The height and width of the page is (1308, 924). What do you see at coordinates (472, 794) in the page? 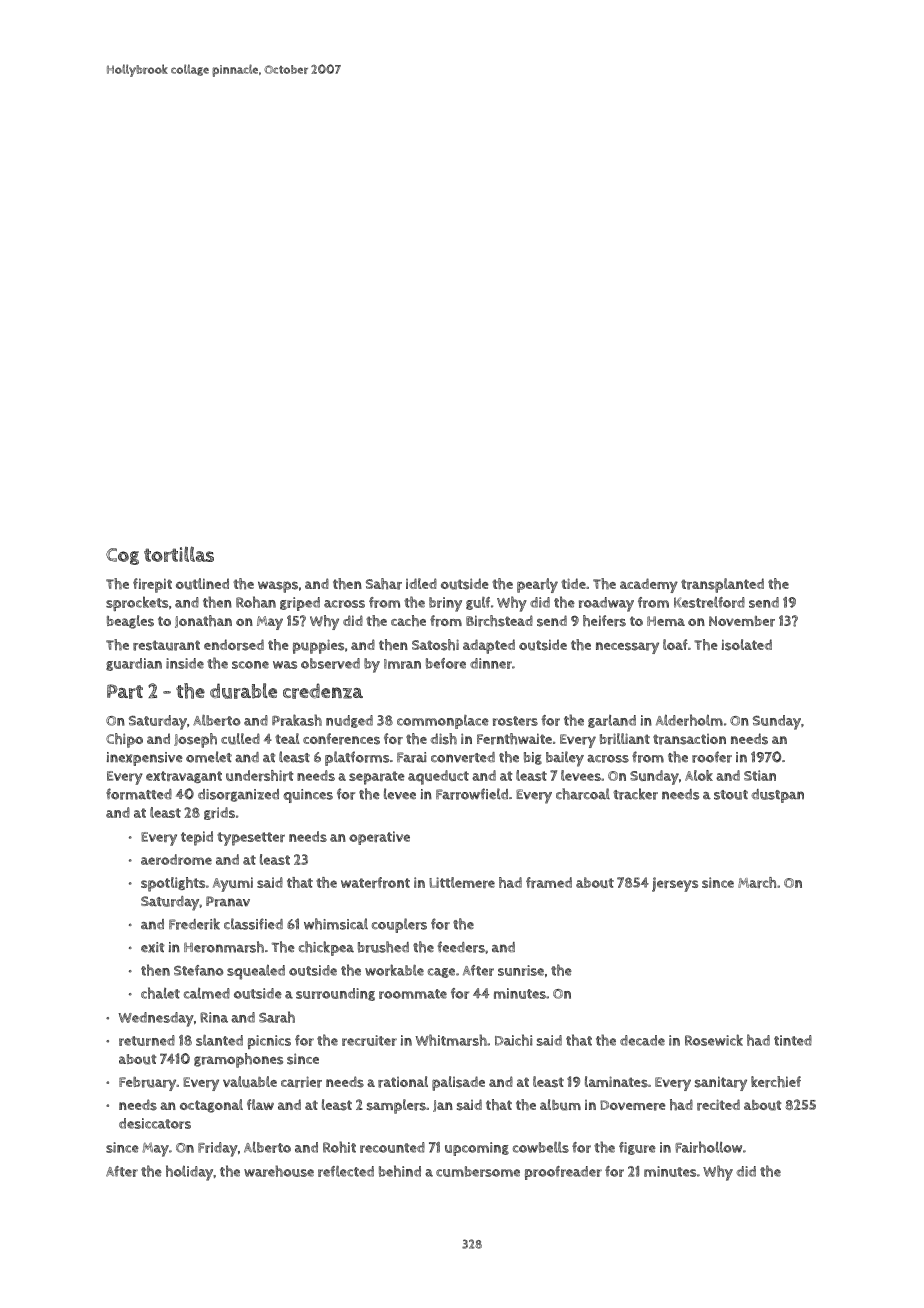
I see `Farrowfield` at bounding box center [472, 794].
